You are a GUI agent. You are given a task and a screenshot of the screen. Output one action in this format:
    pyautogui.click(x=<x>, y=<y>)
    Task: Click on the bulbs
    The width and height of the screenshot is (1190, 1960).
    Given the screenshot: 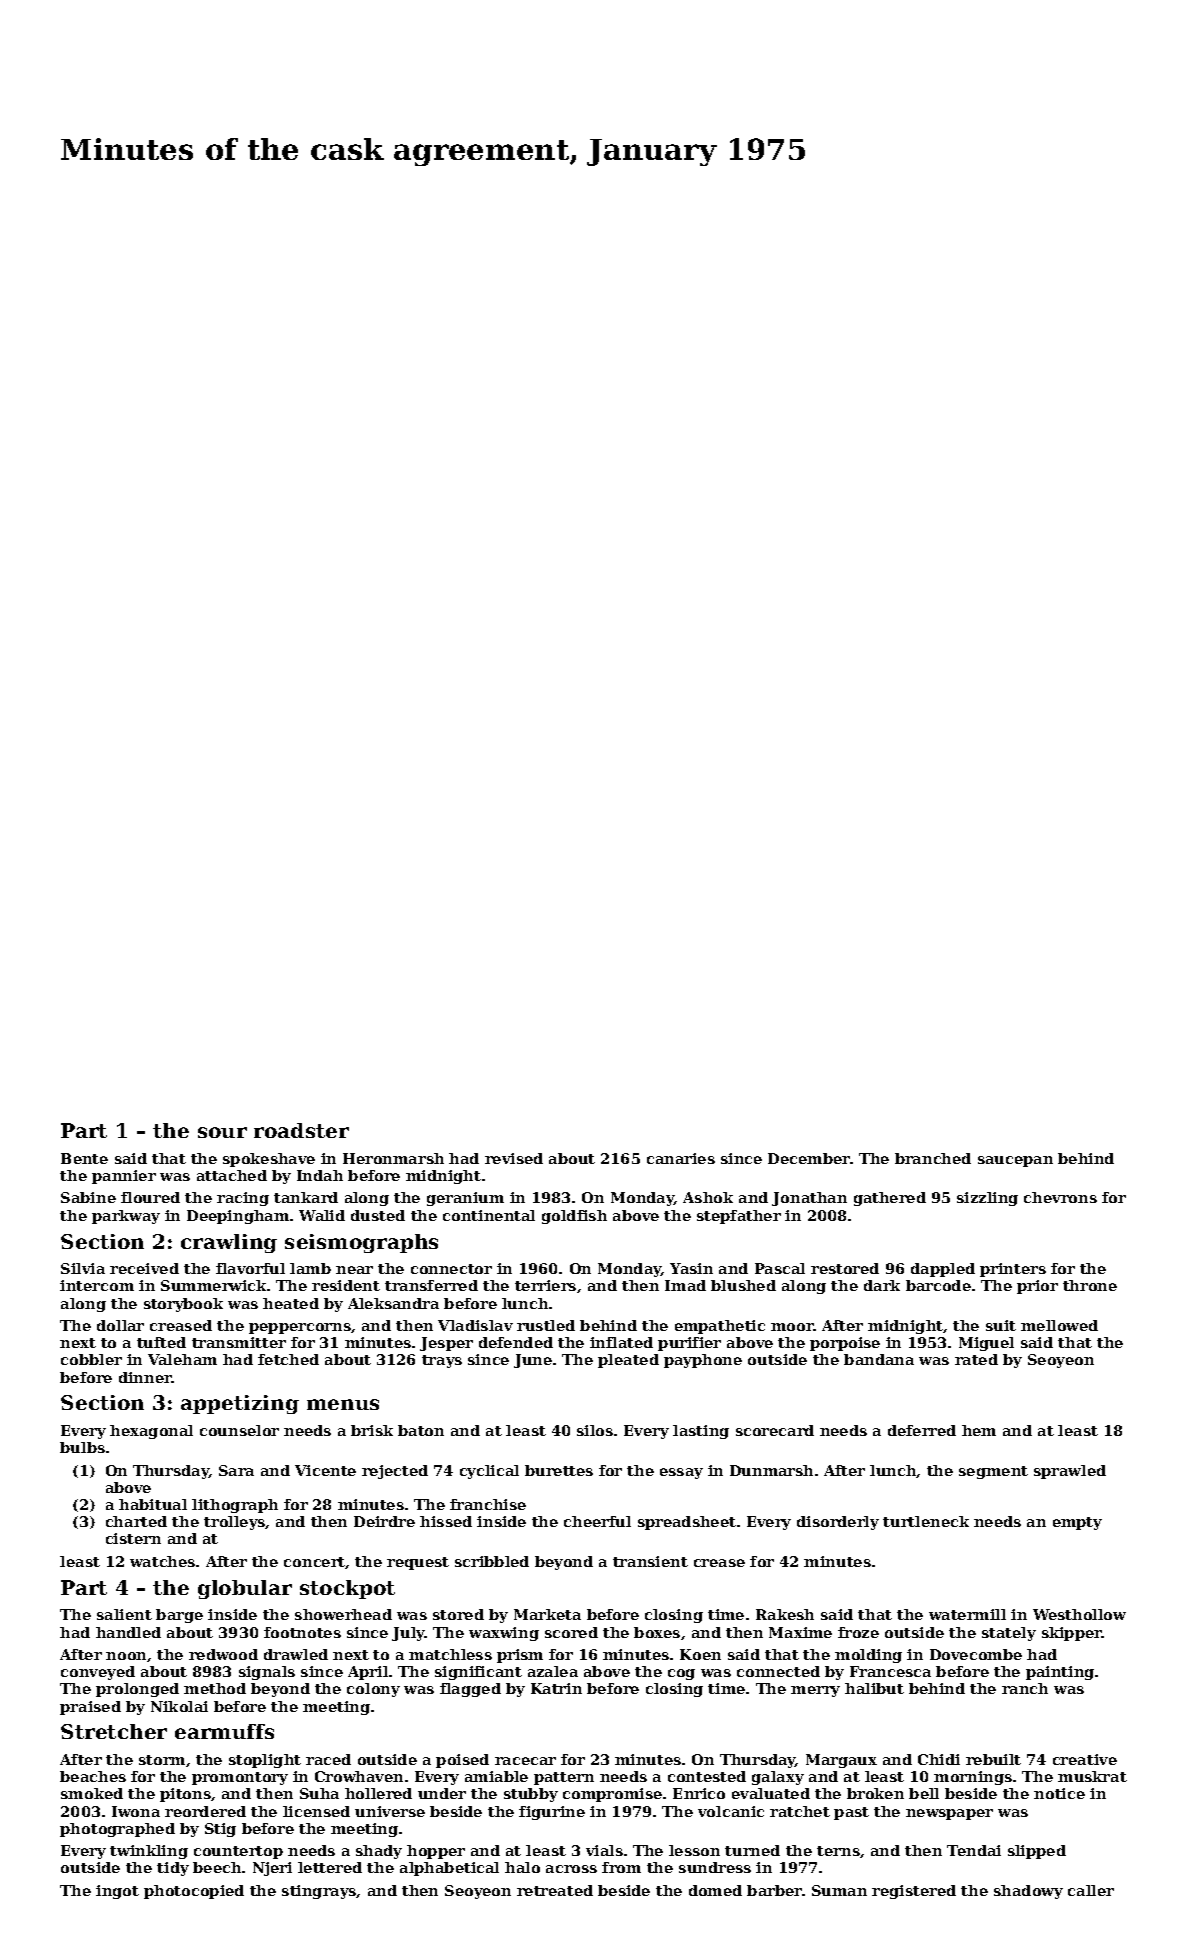 What is the action you would take?
    pyautogui.click(x=82, y=1447)
